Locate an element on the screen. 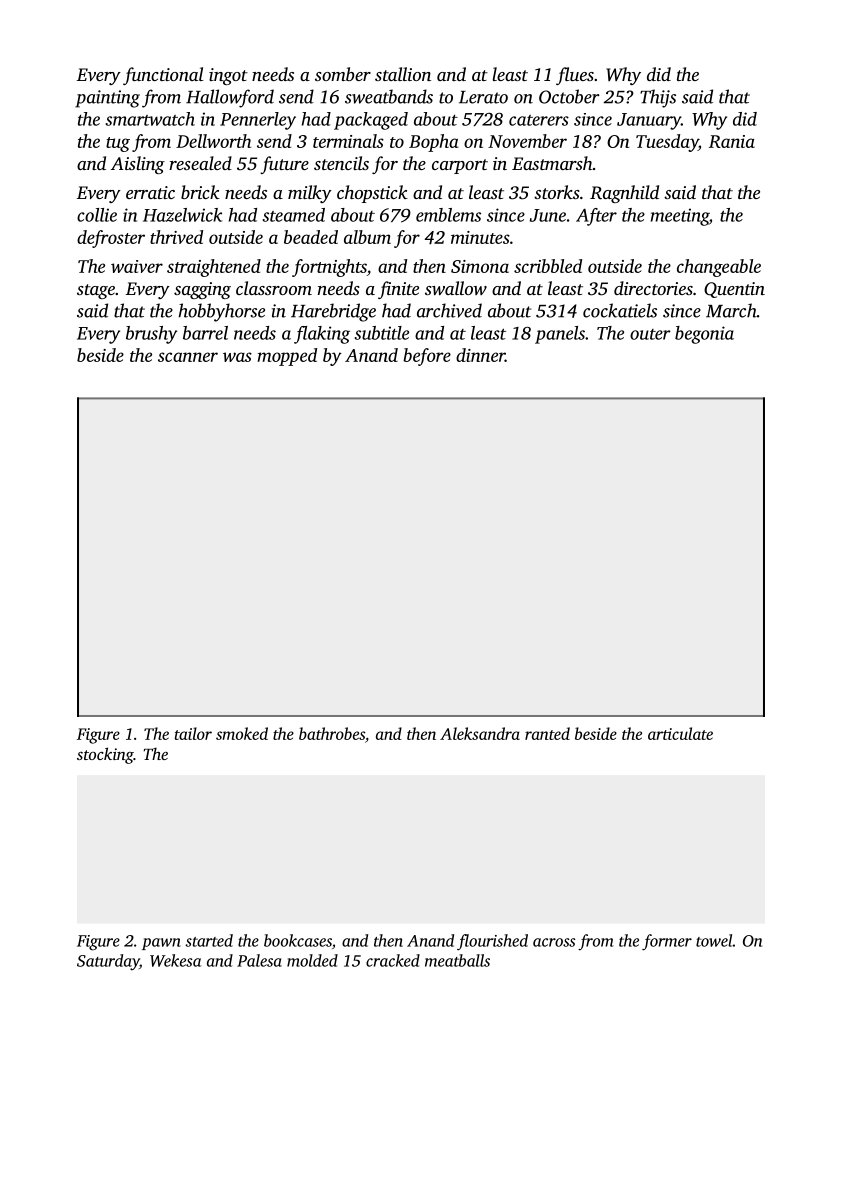  was is located at coordinates (237, 357).
